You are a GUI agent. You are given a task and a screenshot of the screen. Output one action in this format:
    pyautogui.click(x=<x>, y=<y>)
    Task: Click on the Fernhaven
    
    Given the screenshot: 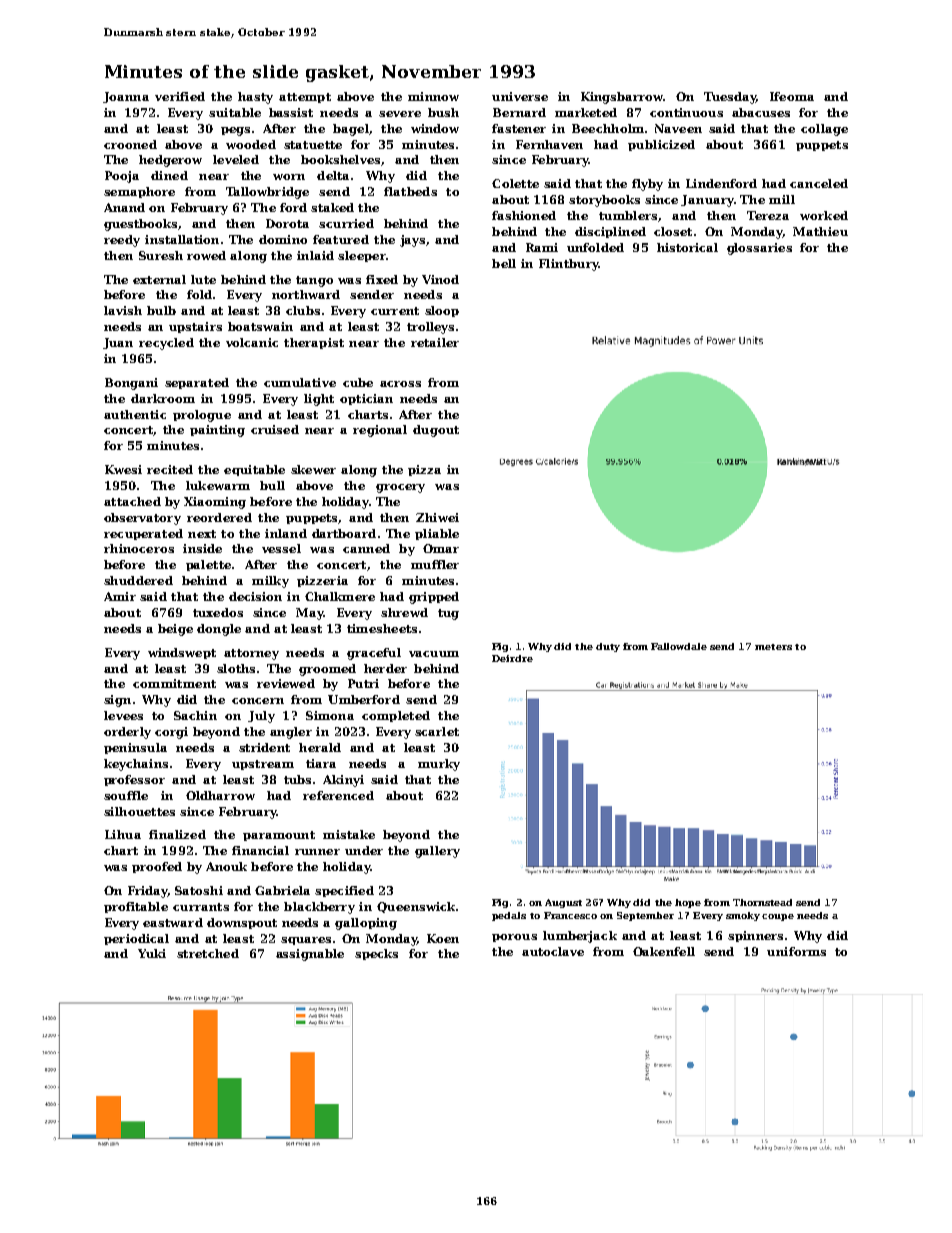 What is the action you would take?
    pyautogui.click(x=549, y=144)
